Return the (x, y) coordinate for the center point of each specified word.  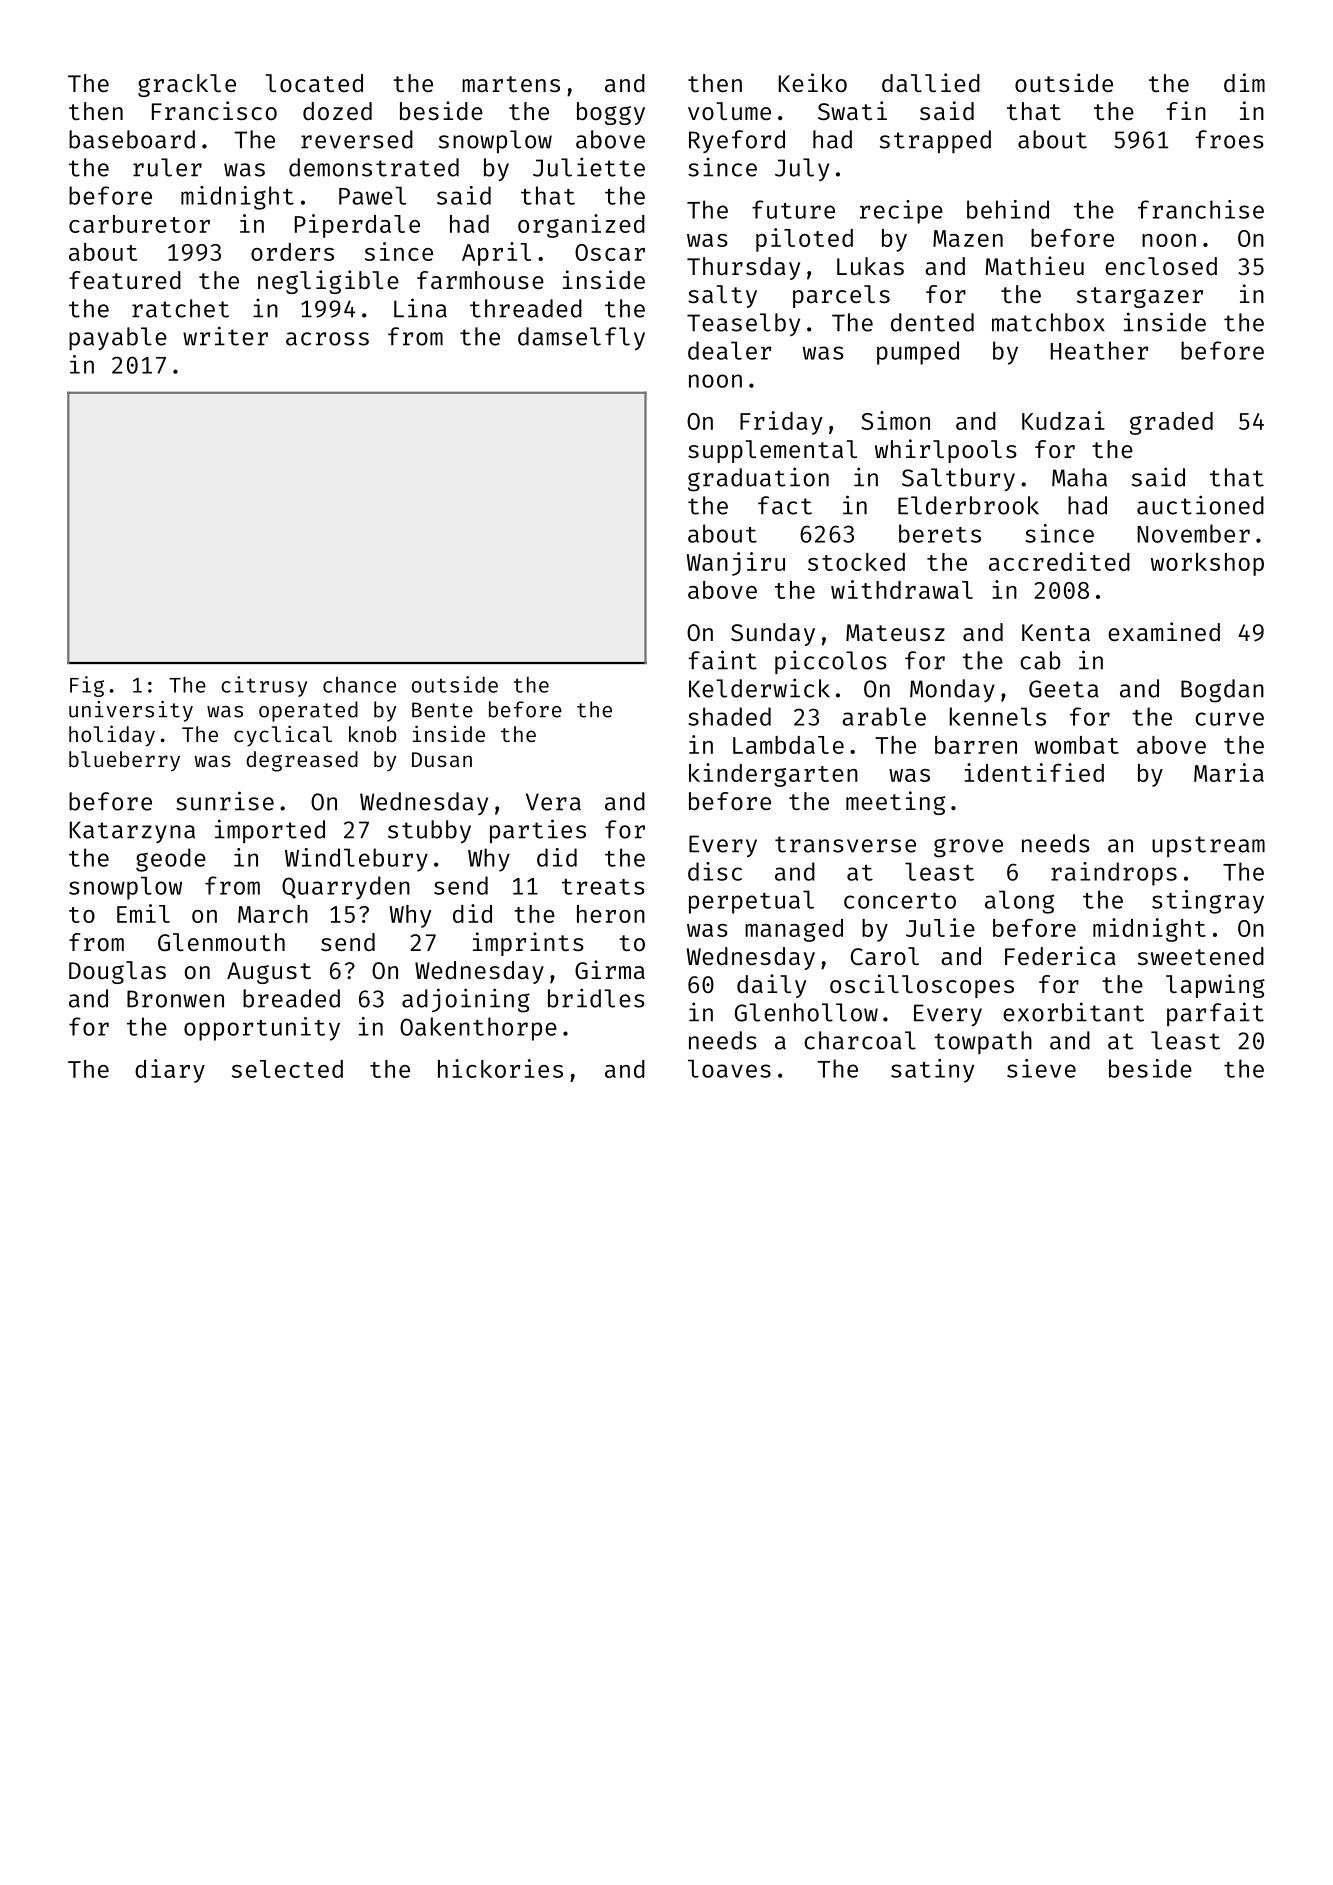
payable (118, 338)
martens (511, 84)
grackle (187, 85)
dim (1244, 82)
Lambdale (788, 745)
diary (170, 1071)
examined (1164, 631)
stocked (856, 562)
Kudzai (1063, 420)
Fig (87, 686)
